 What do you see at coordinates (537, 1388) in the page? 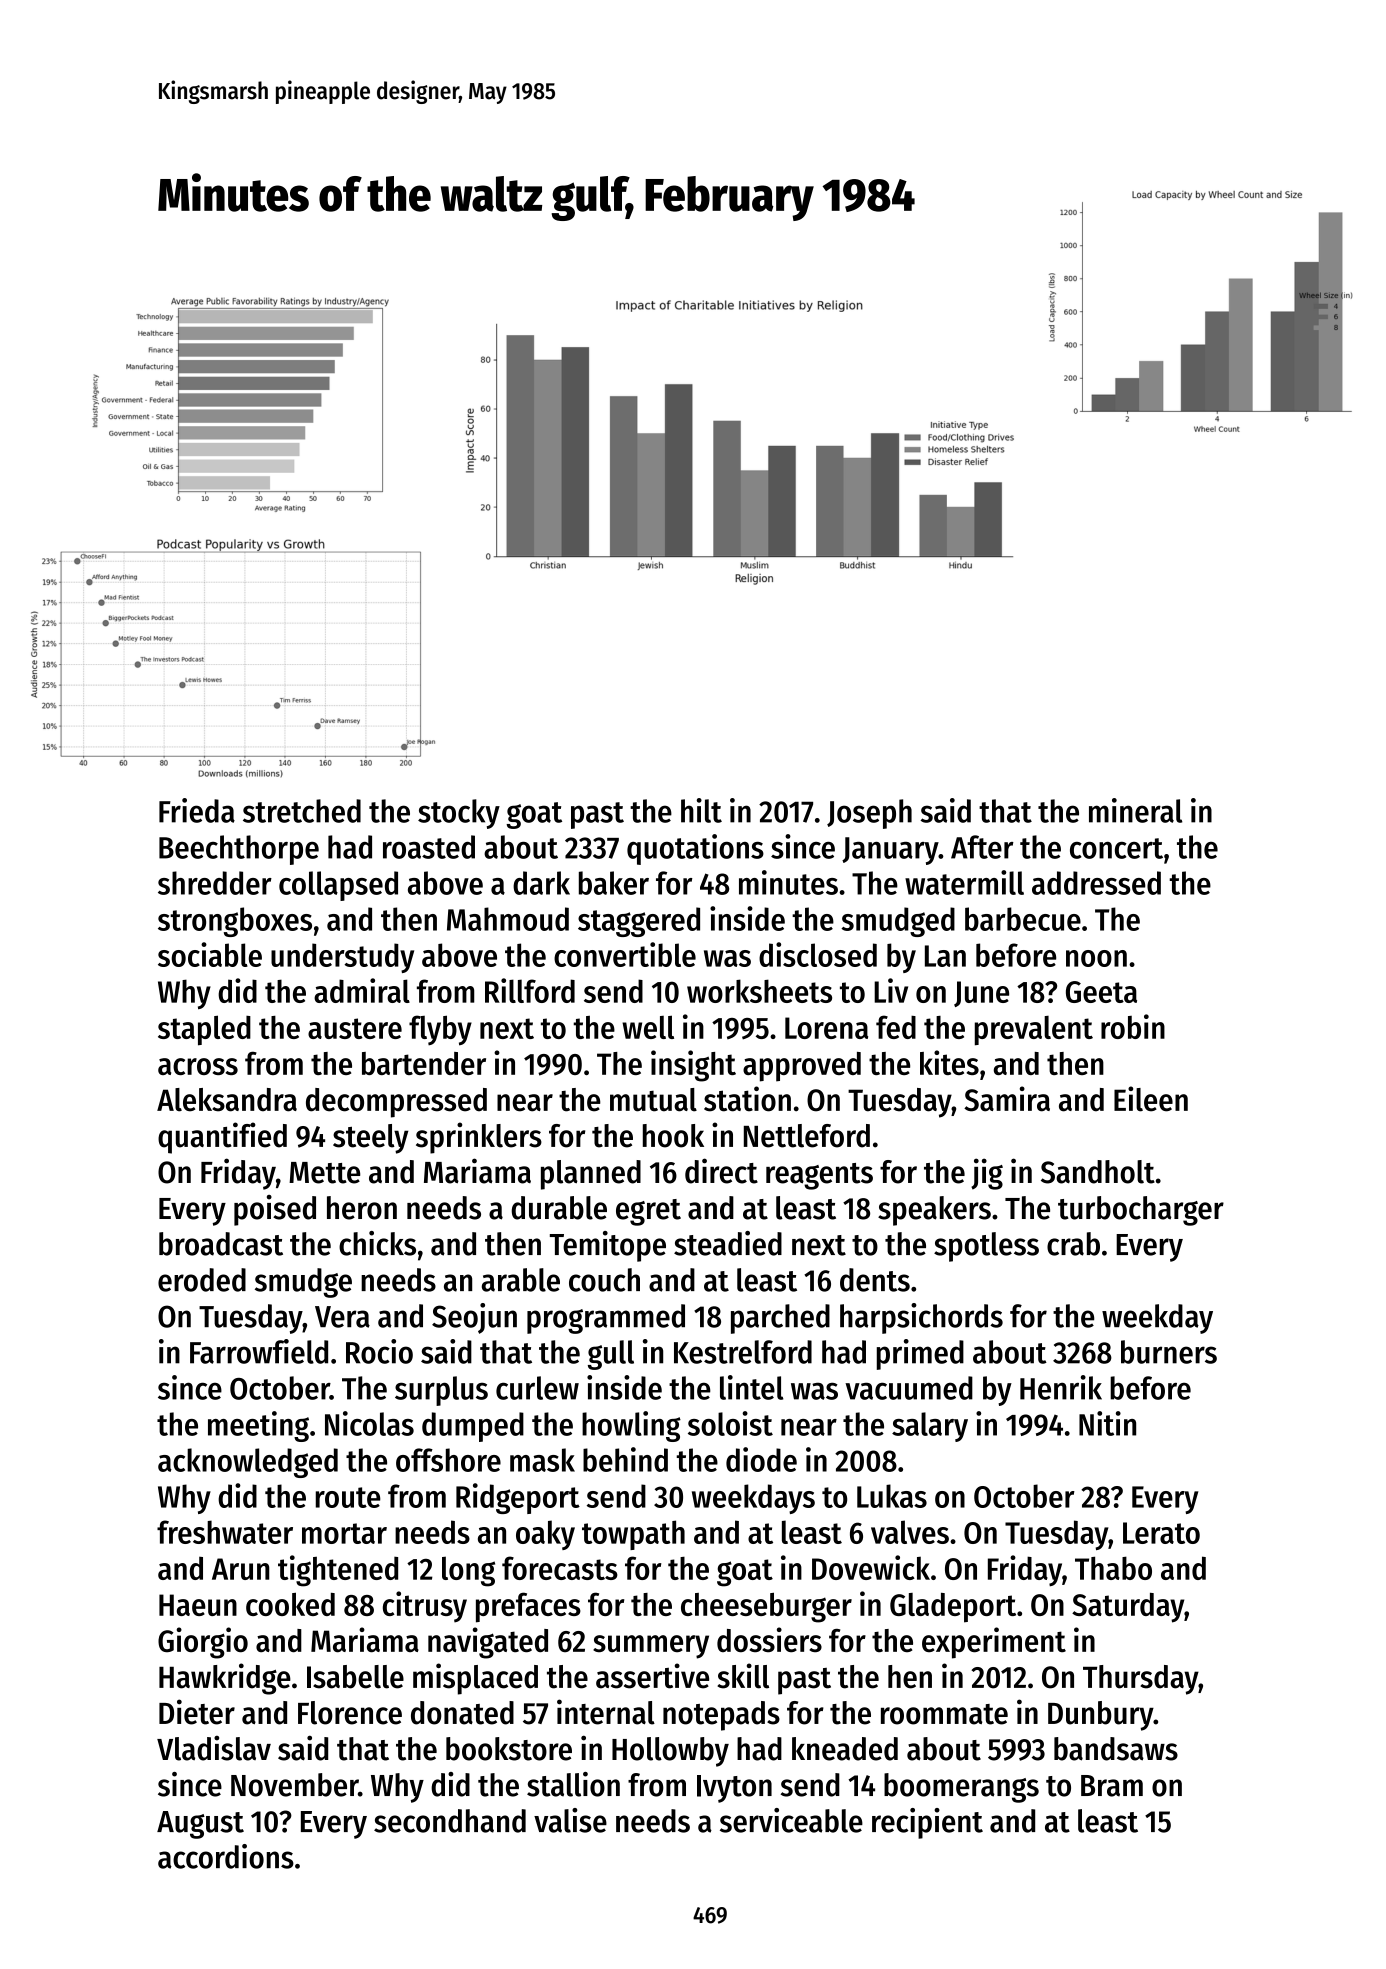
I see `curlew` at bounding box center [537, 1388].
